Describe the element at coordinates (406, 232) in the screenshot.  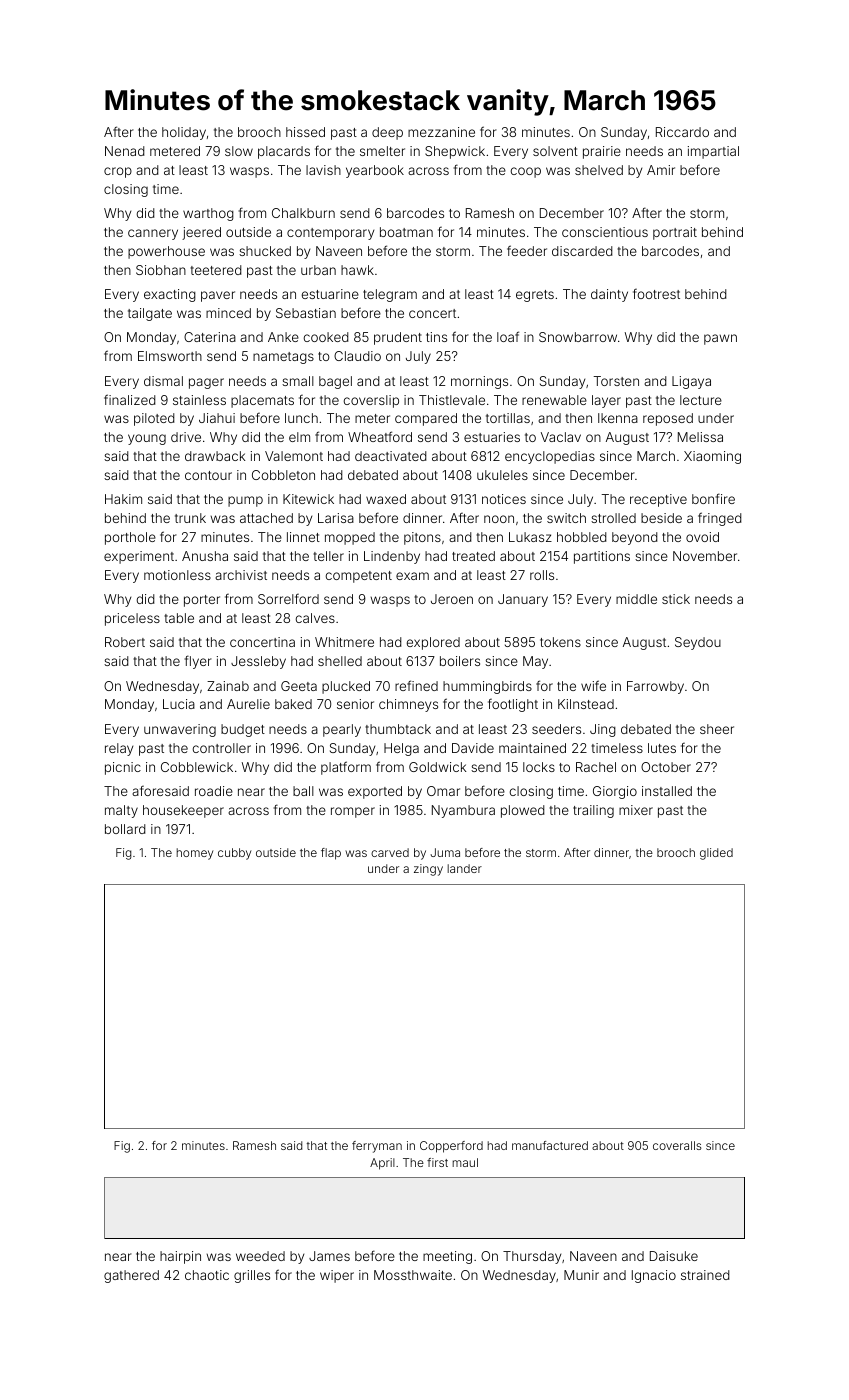
I see `boatman` at that location.
